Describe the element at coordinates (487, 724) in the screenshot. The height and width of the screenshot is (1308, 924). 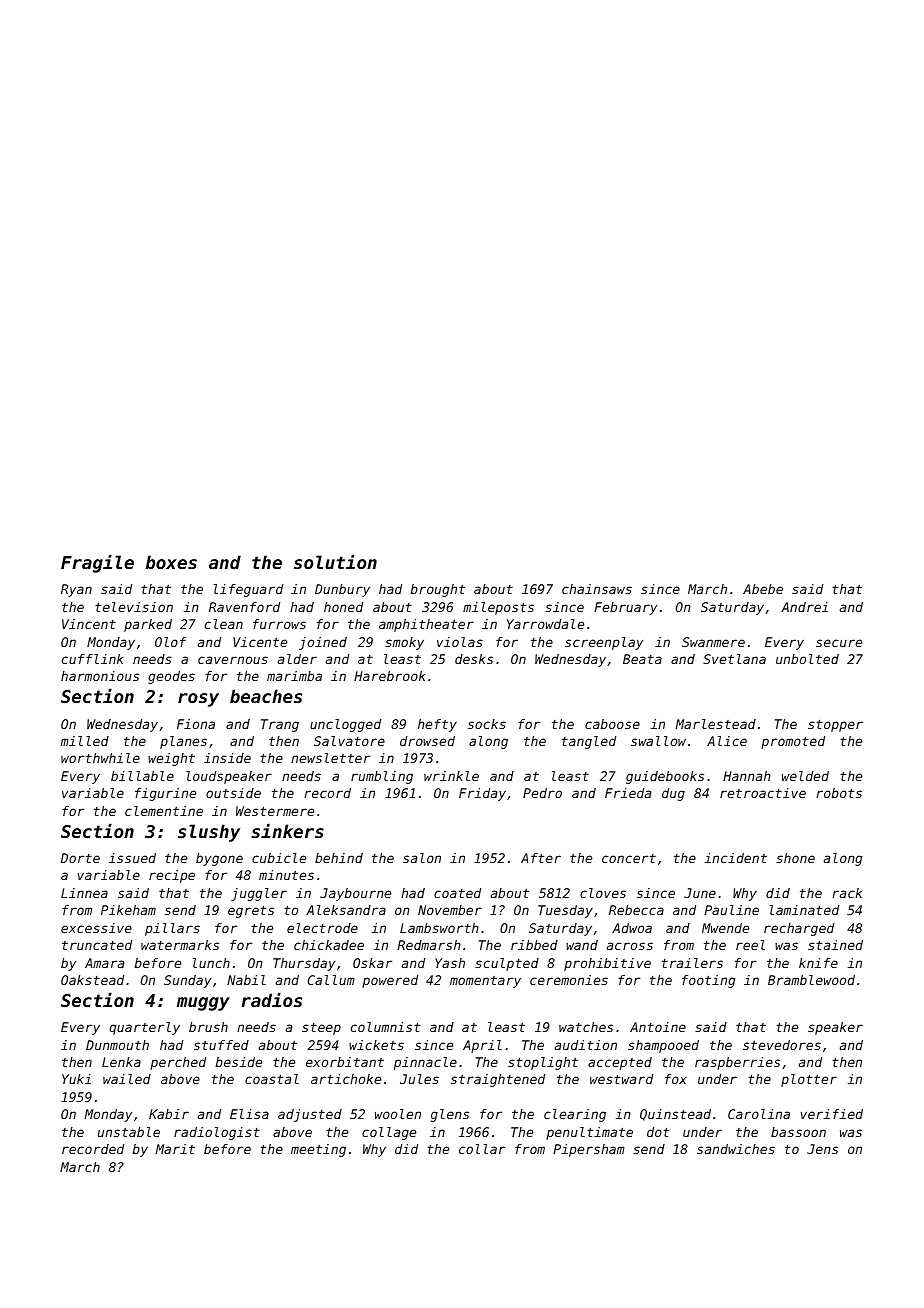
I see `socks` at that location.
